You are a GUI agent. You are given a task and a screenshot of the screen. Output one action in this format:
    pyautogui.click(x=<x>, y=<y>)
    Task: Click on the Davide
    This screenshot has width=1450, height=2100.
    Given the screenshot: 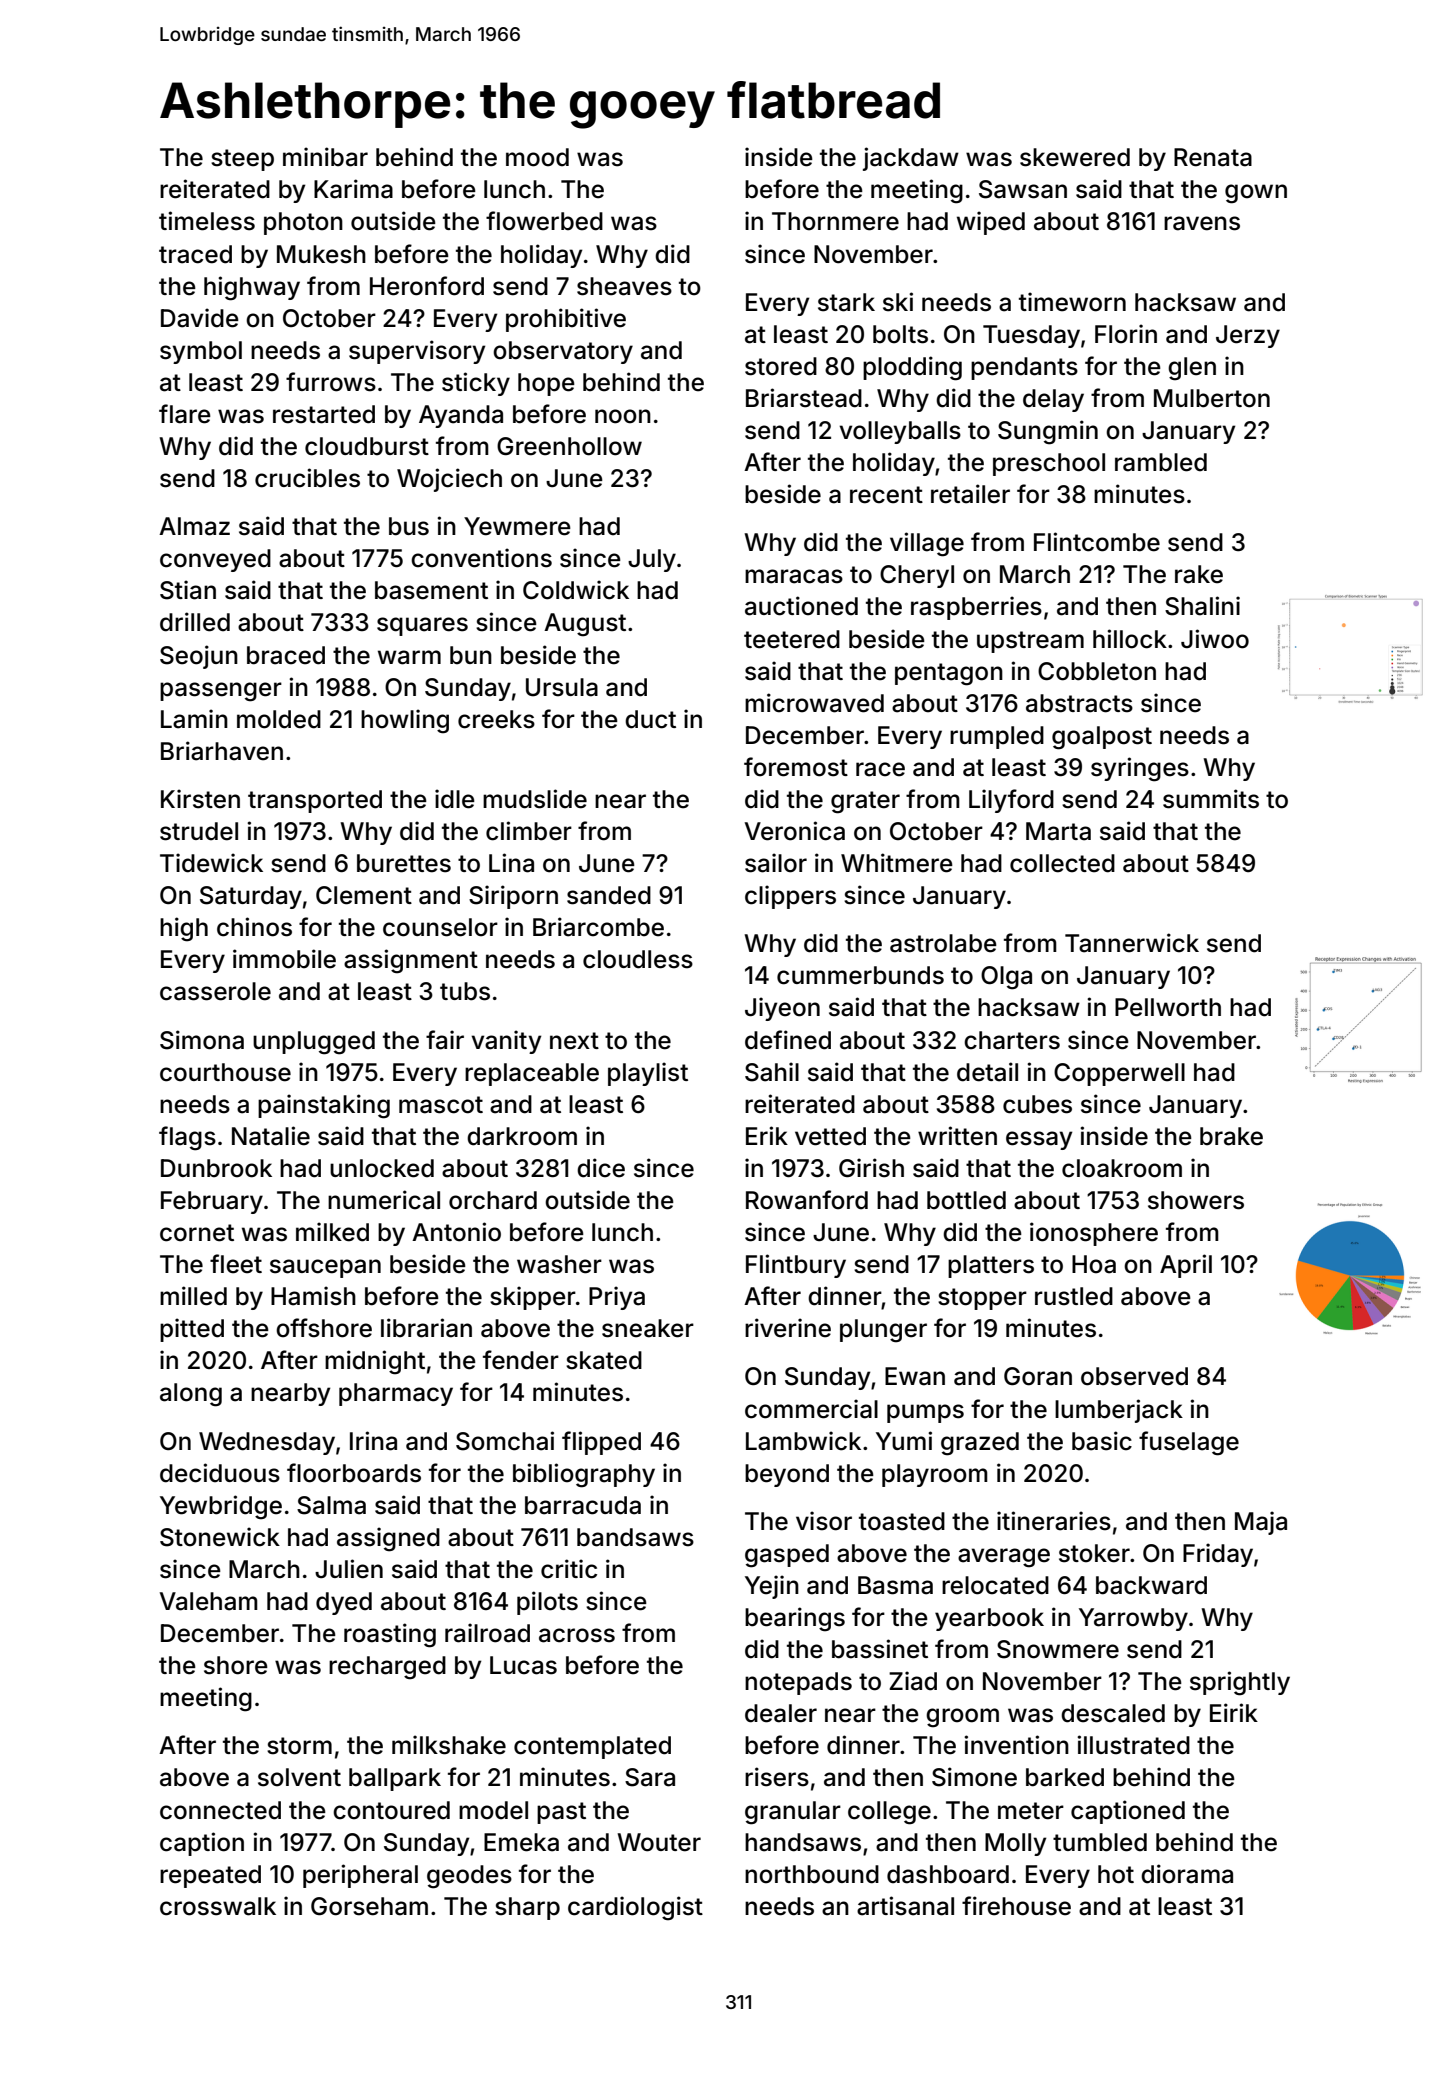 What is the action you would take?
    pyautogui.click(x=200, y=318)
